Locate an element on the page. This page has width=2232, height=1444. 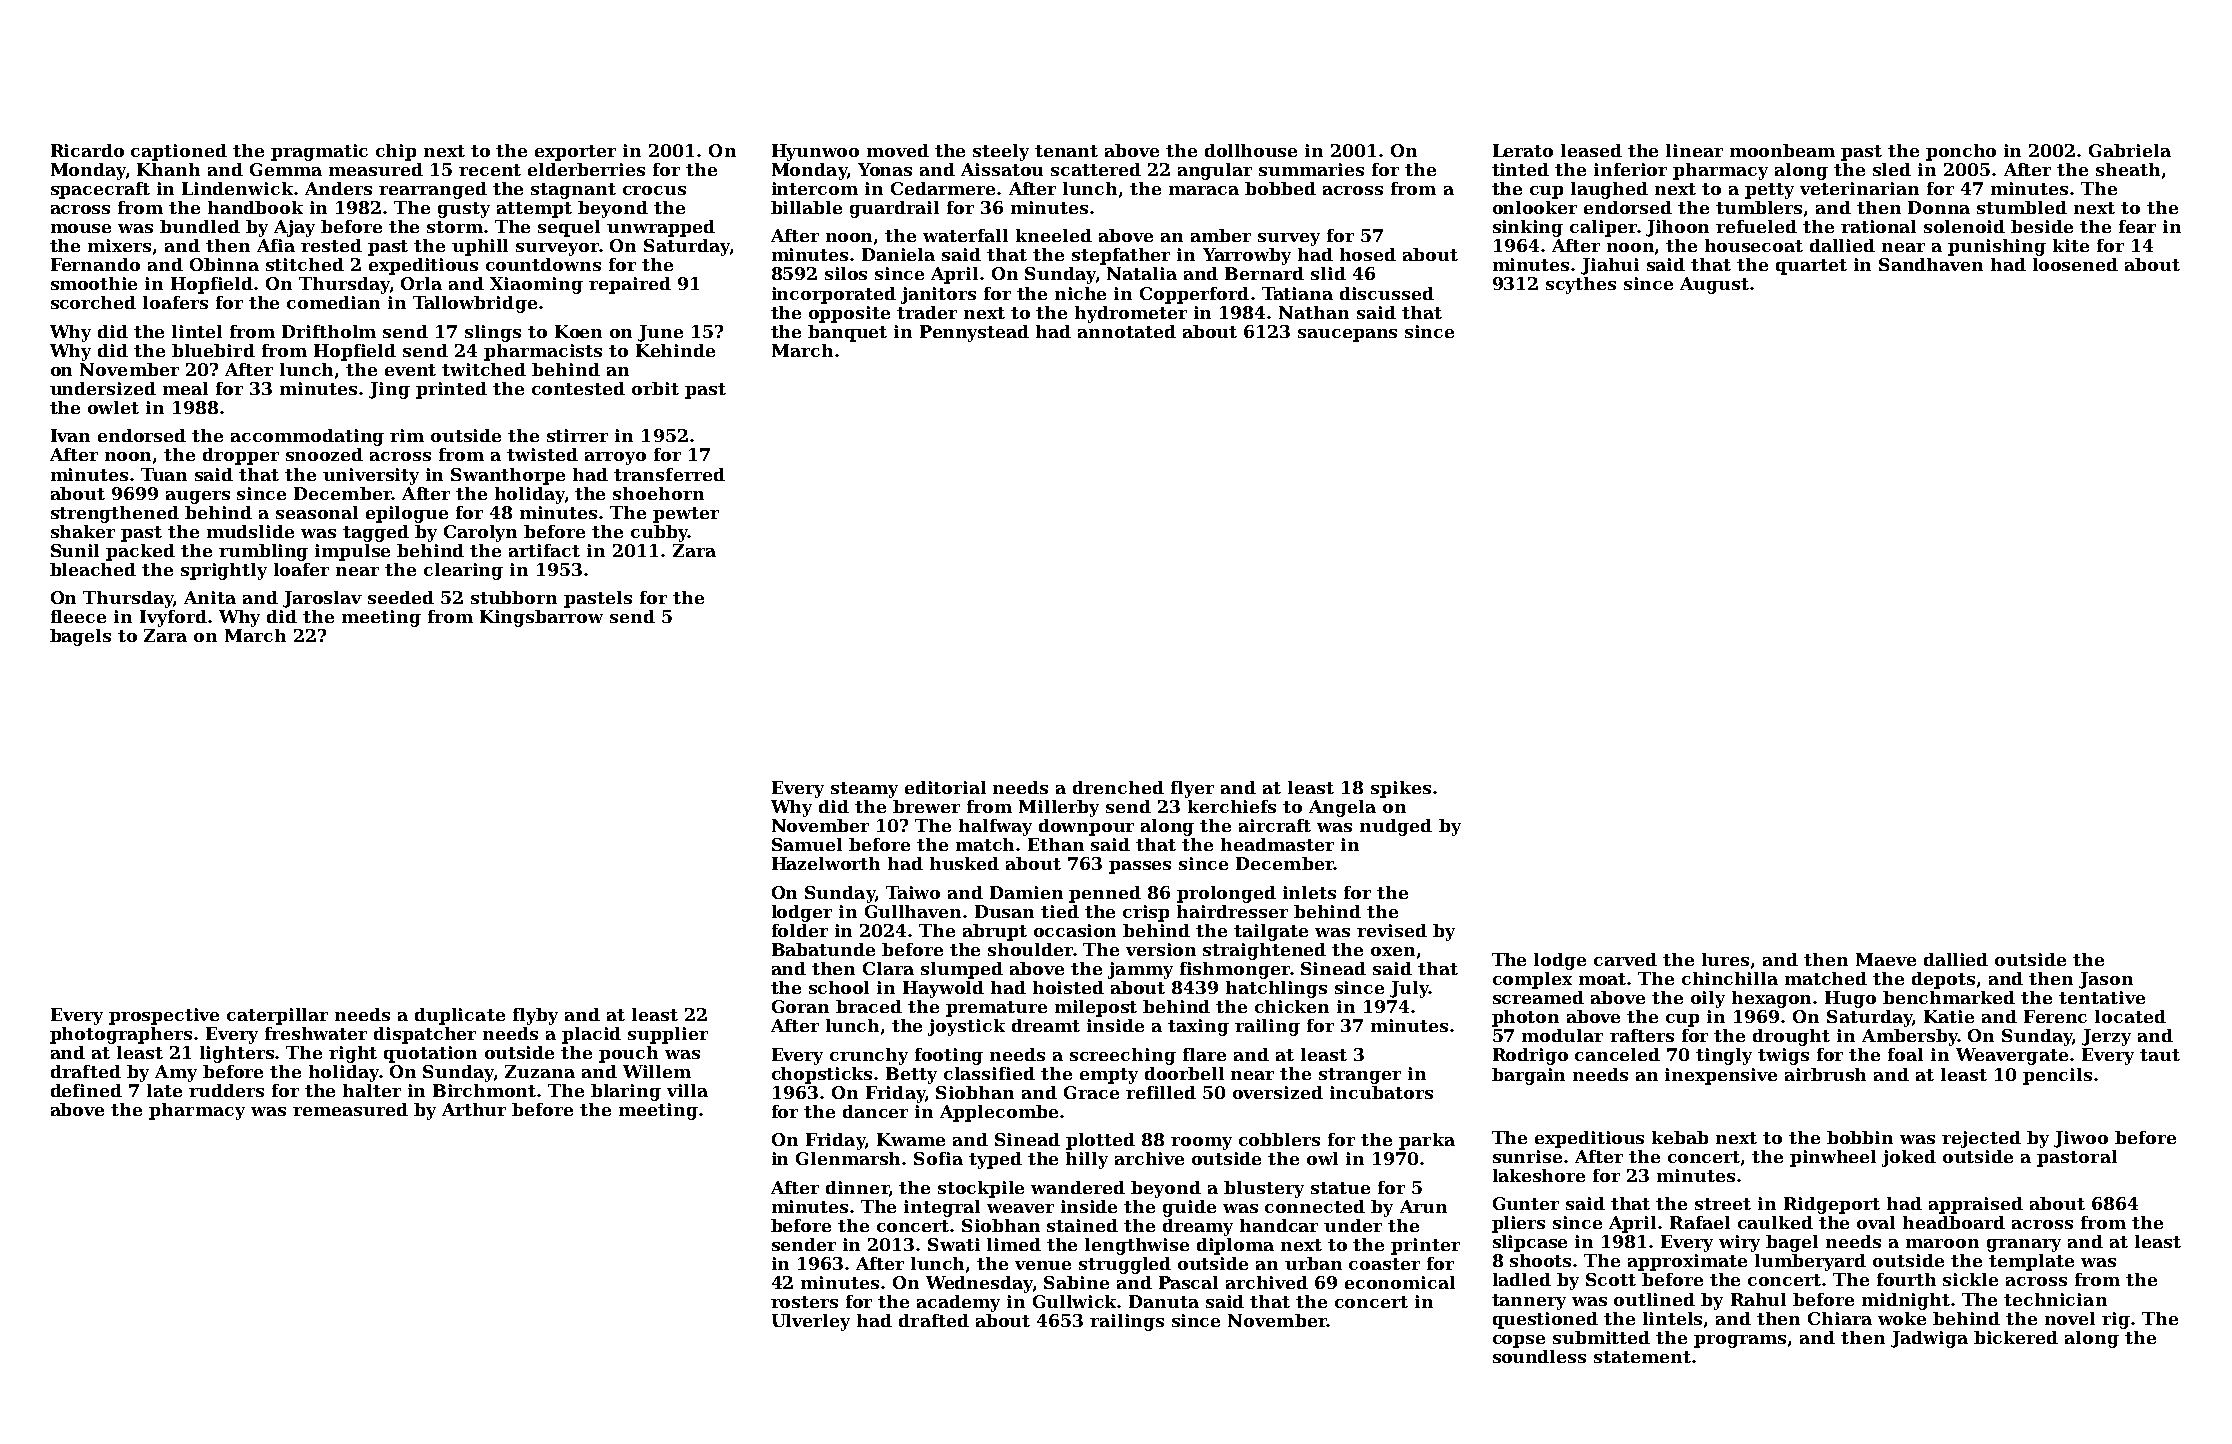
loosened is located at coordinates (2075, 264).
